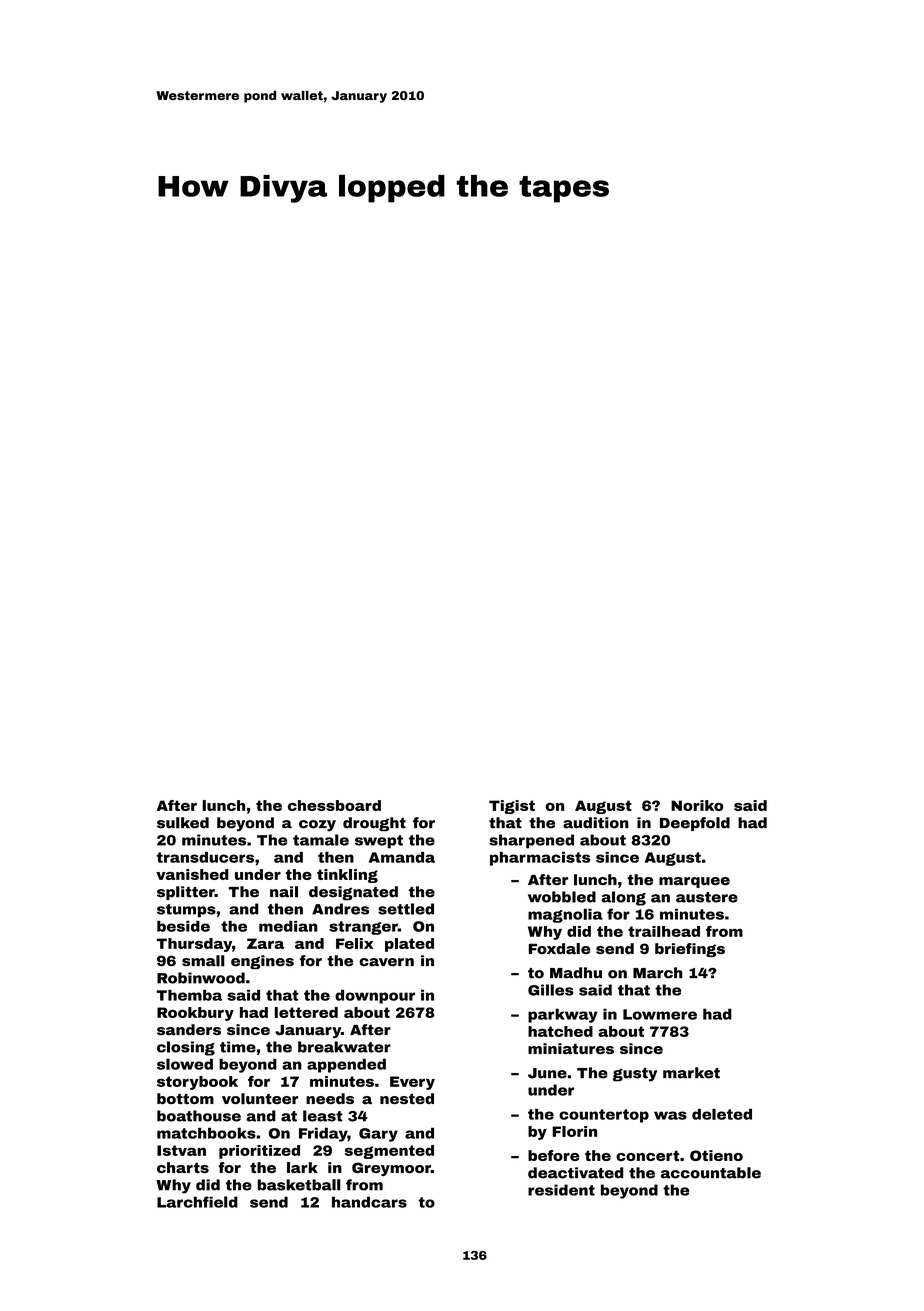 This screenshot has height=1311, width=924. Describe the element at coordinates (711, 1173) in the screenshot. I see `accountable` at that location.
